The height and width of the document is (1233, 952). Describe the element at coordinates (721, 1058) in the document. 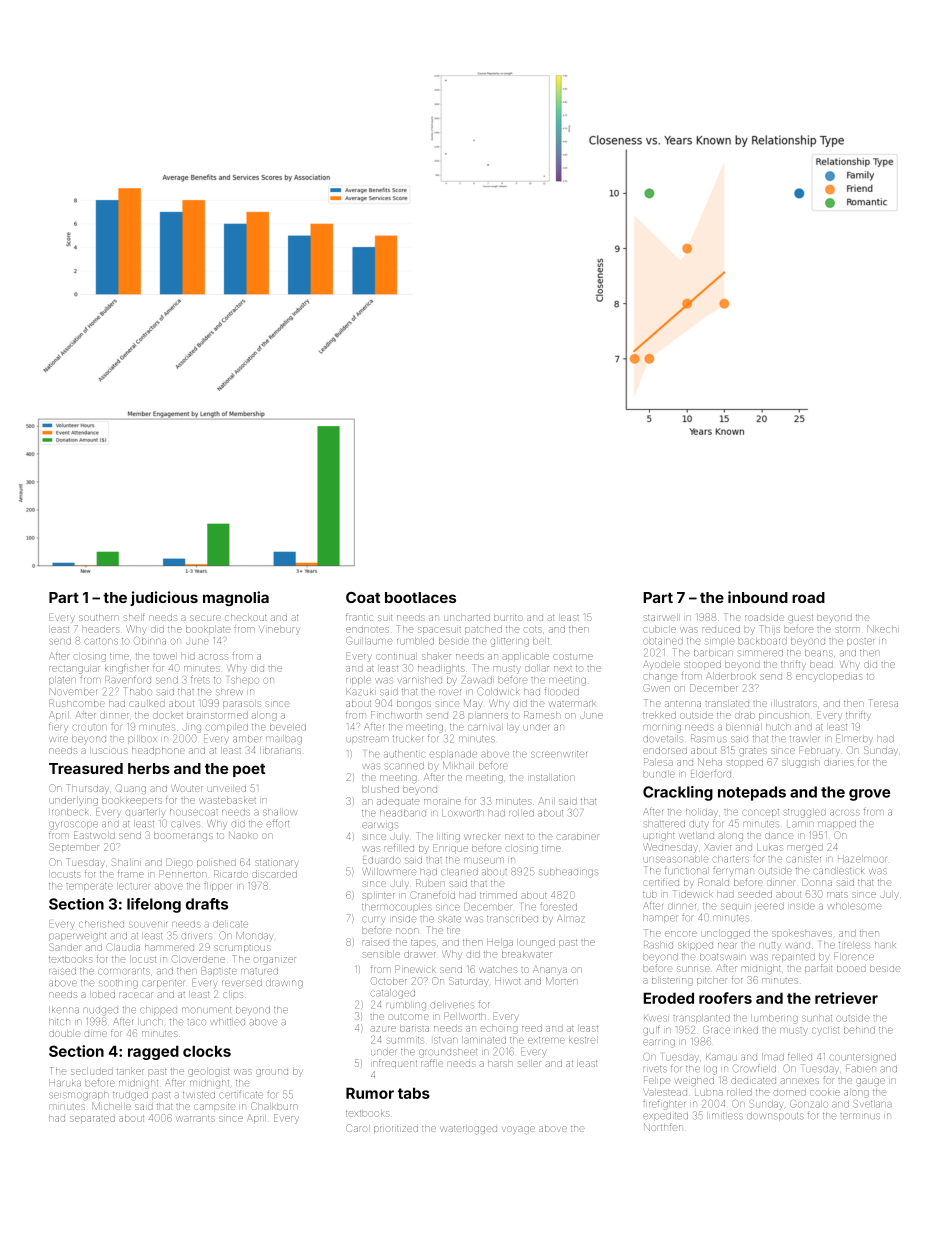

I see `Kamau` at that location.
